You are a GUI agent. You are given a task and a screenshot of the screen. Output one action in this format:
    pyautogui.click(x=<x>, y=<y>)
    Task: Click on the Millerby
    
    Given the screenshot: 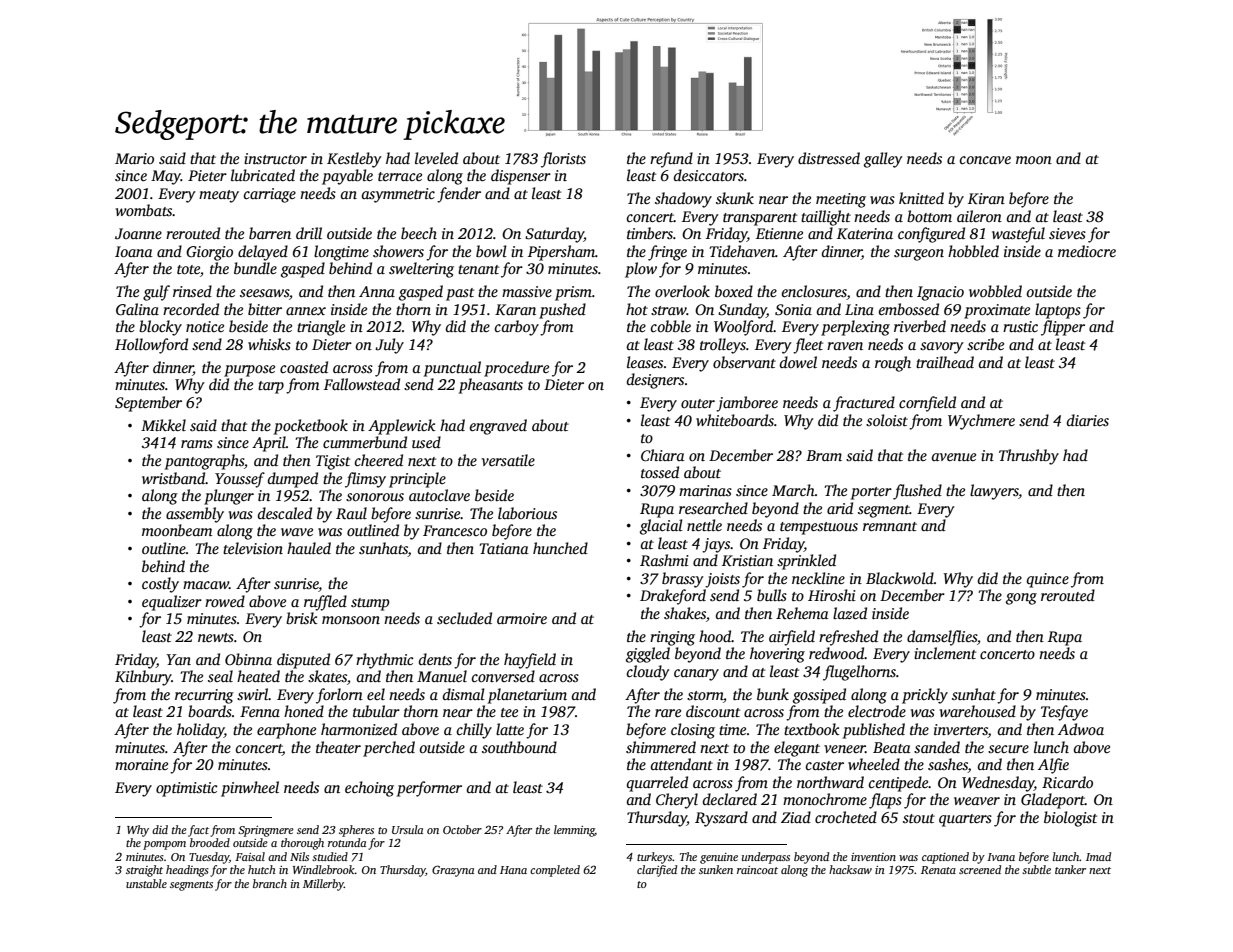 What is the action you would take?
    pyautogui.click(x=323, y=885)
